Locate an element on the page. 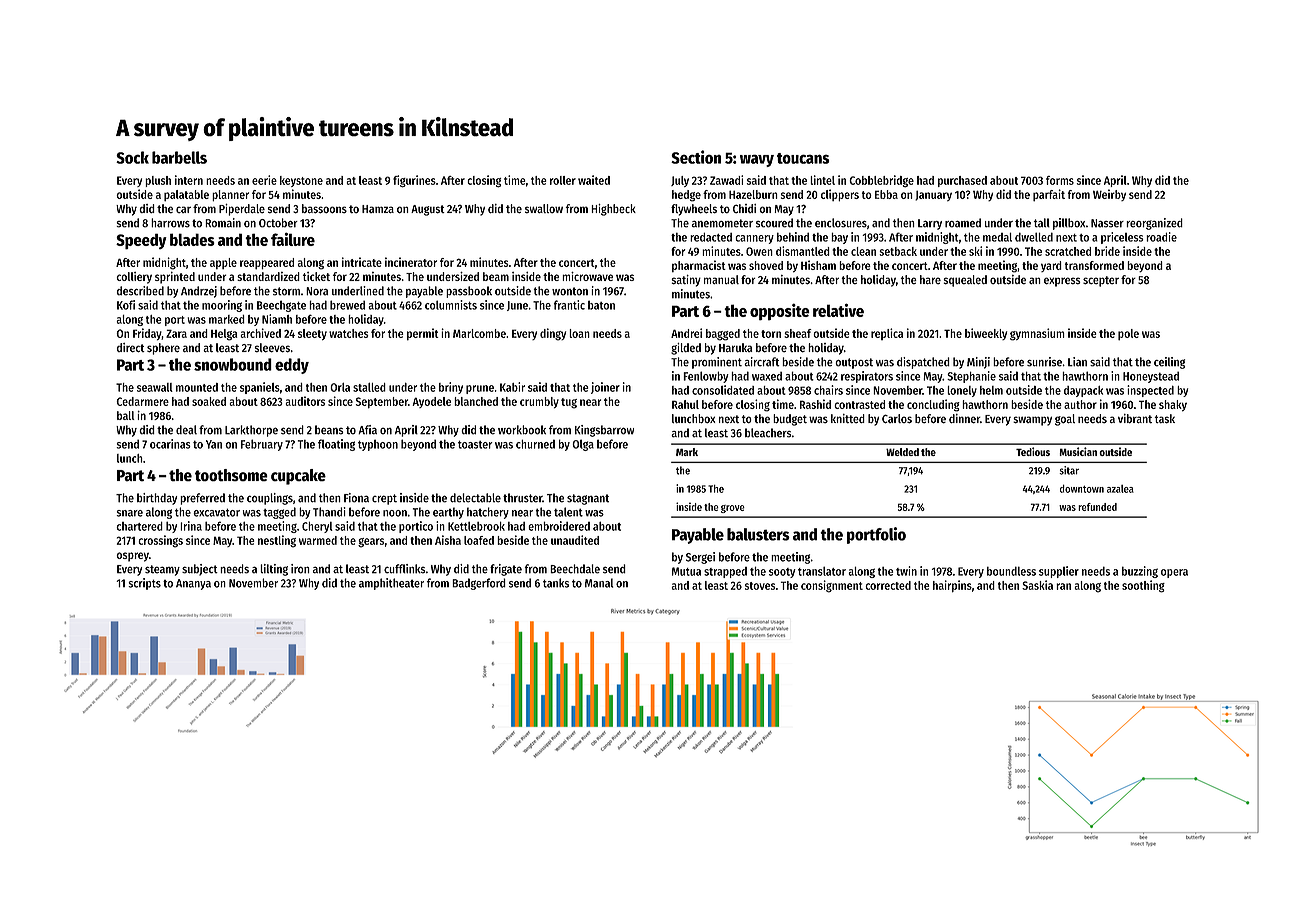  bagged is located at coordinates (723, 335).
